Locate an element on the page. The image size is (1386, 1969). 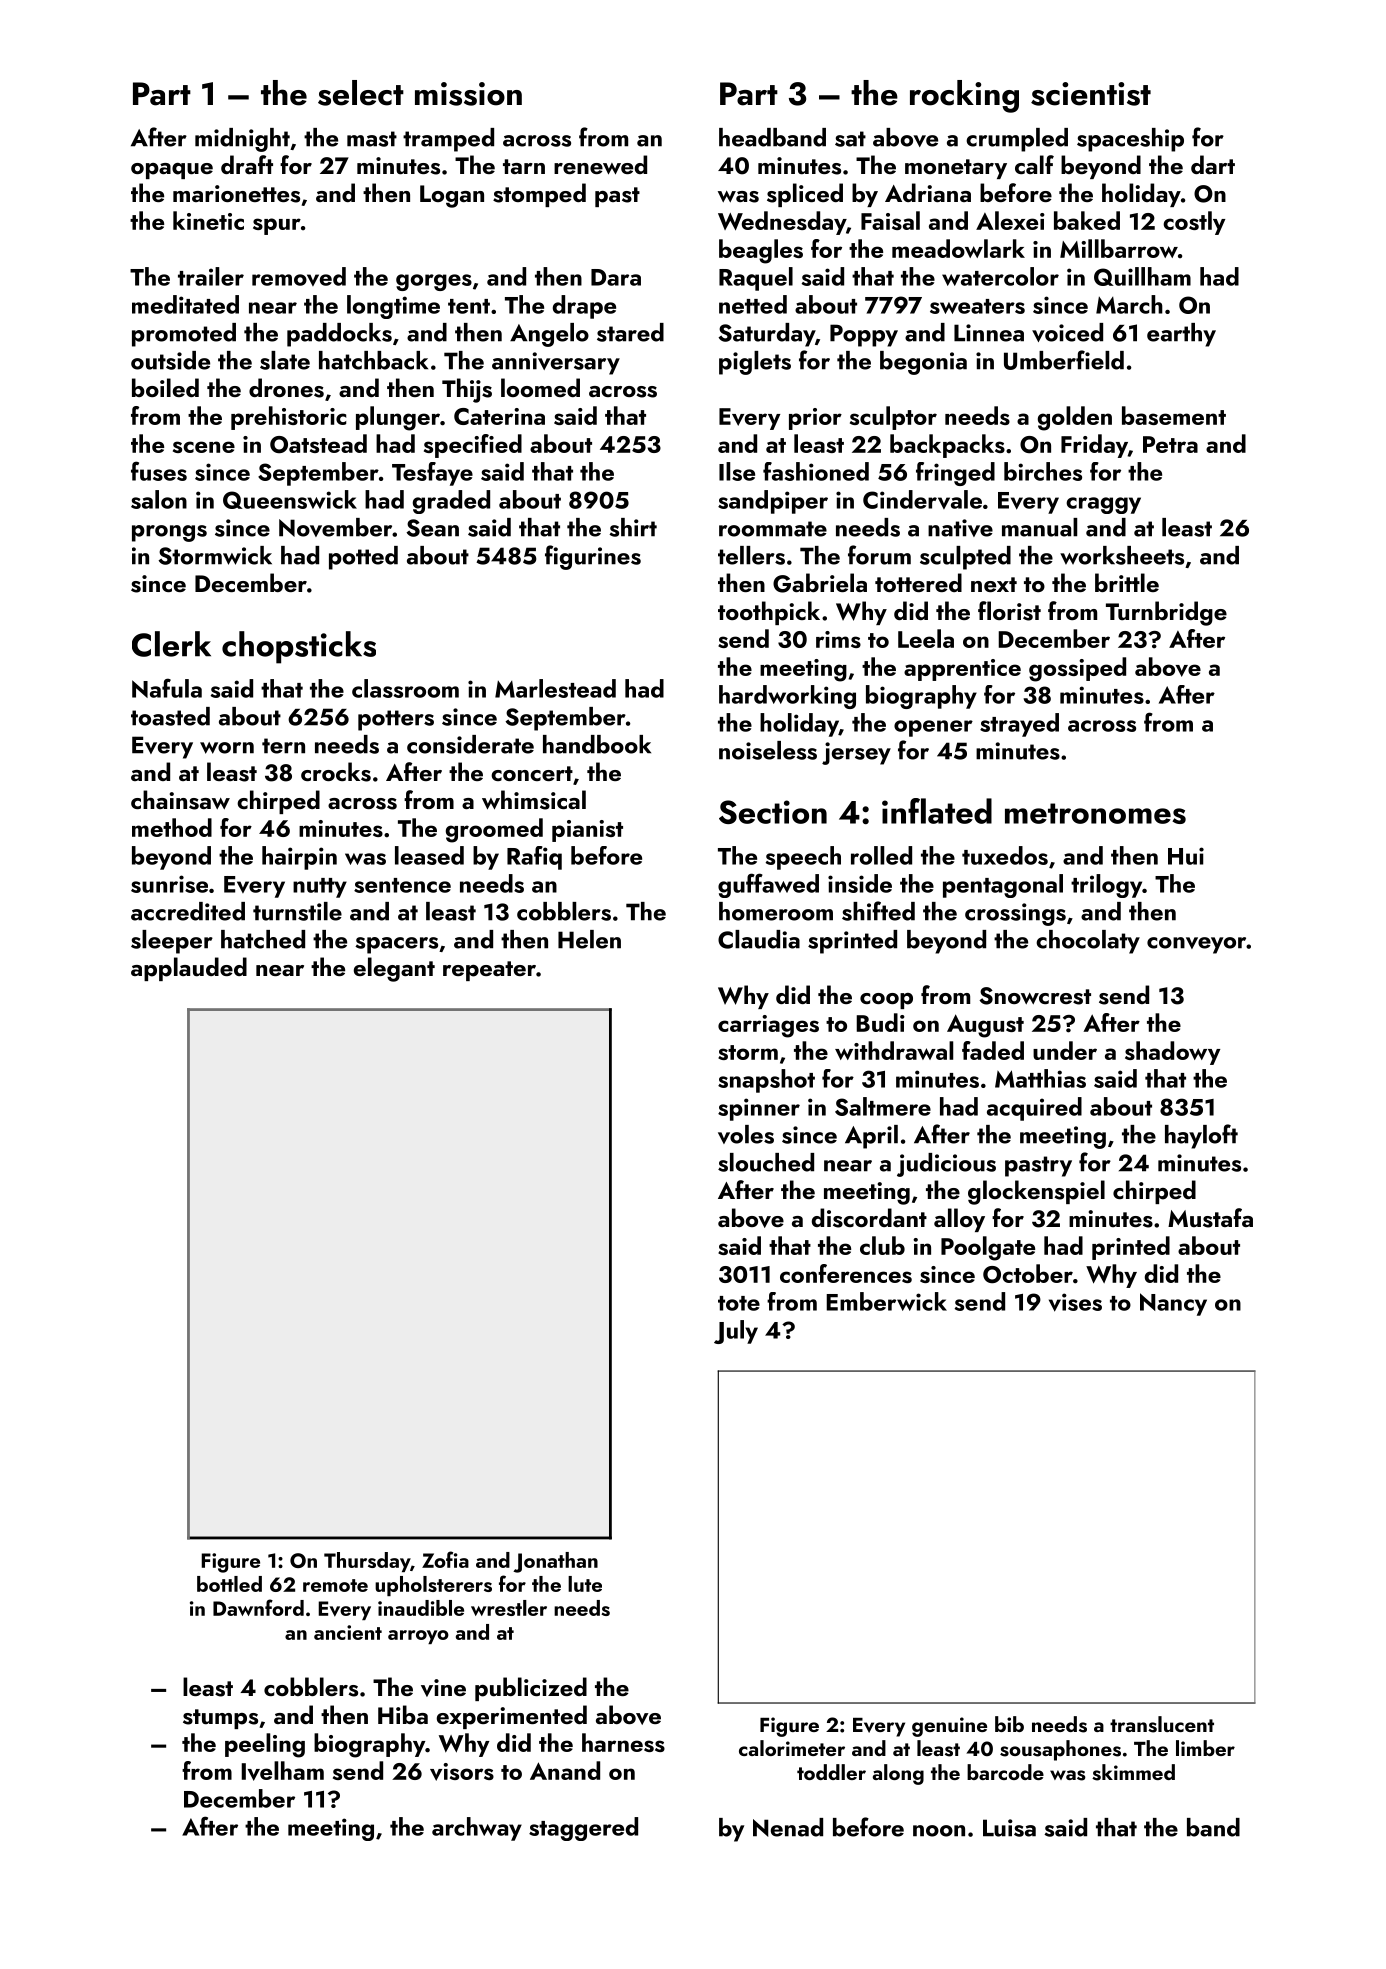
rocking is located at coordinates (964, 96).
